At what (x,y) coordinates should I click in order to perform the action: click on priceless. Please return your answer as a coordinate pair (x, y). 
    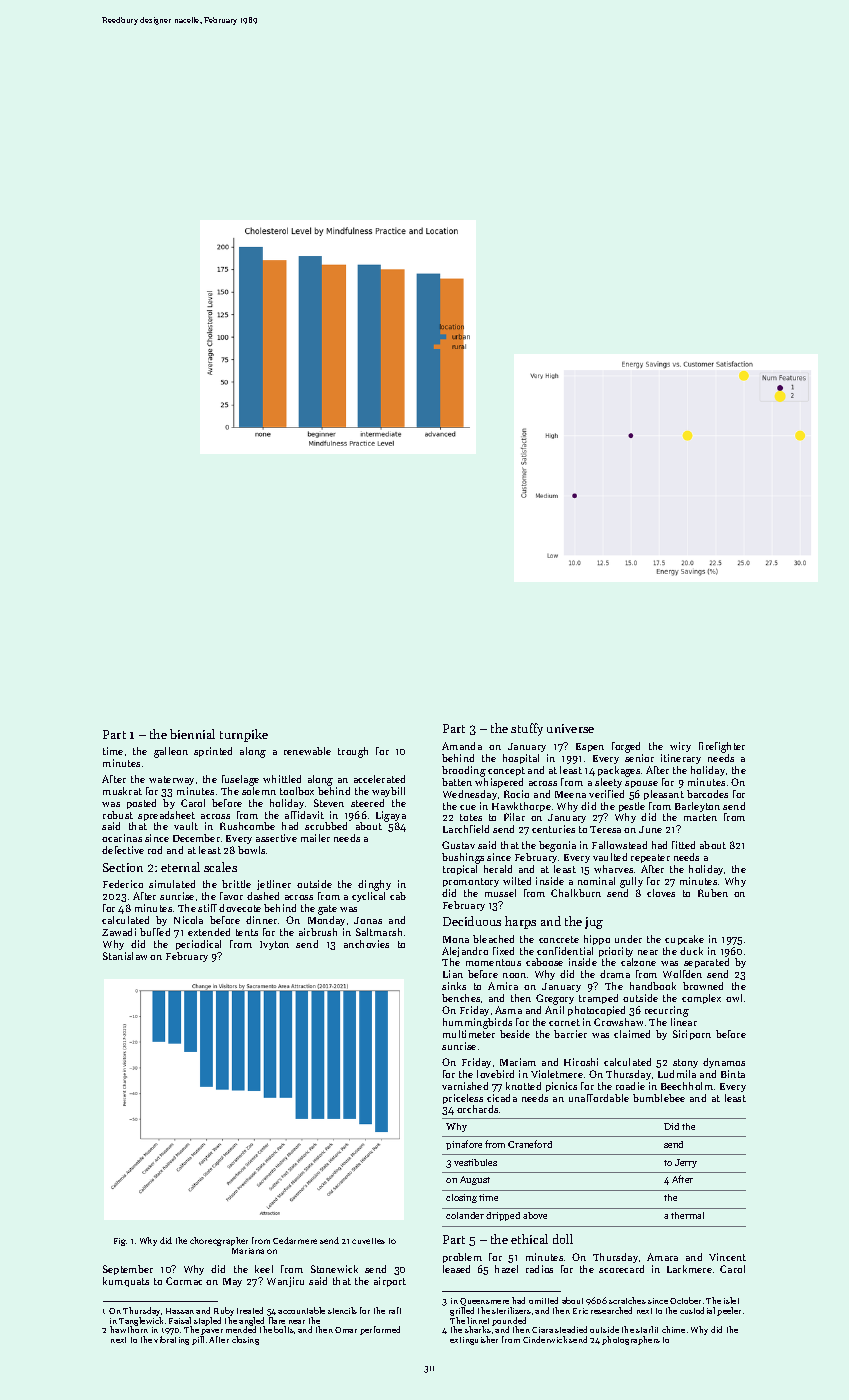
    Looking at the image, I should click on (463, 1099).
